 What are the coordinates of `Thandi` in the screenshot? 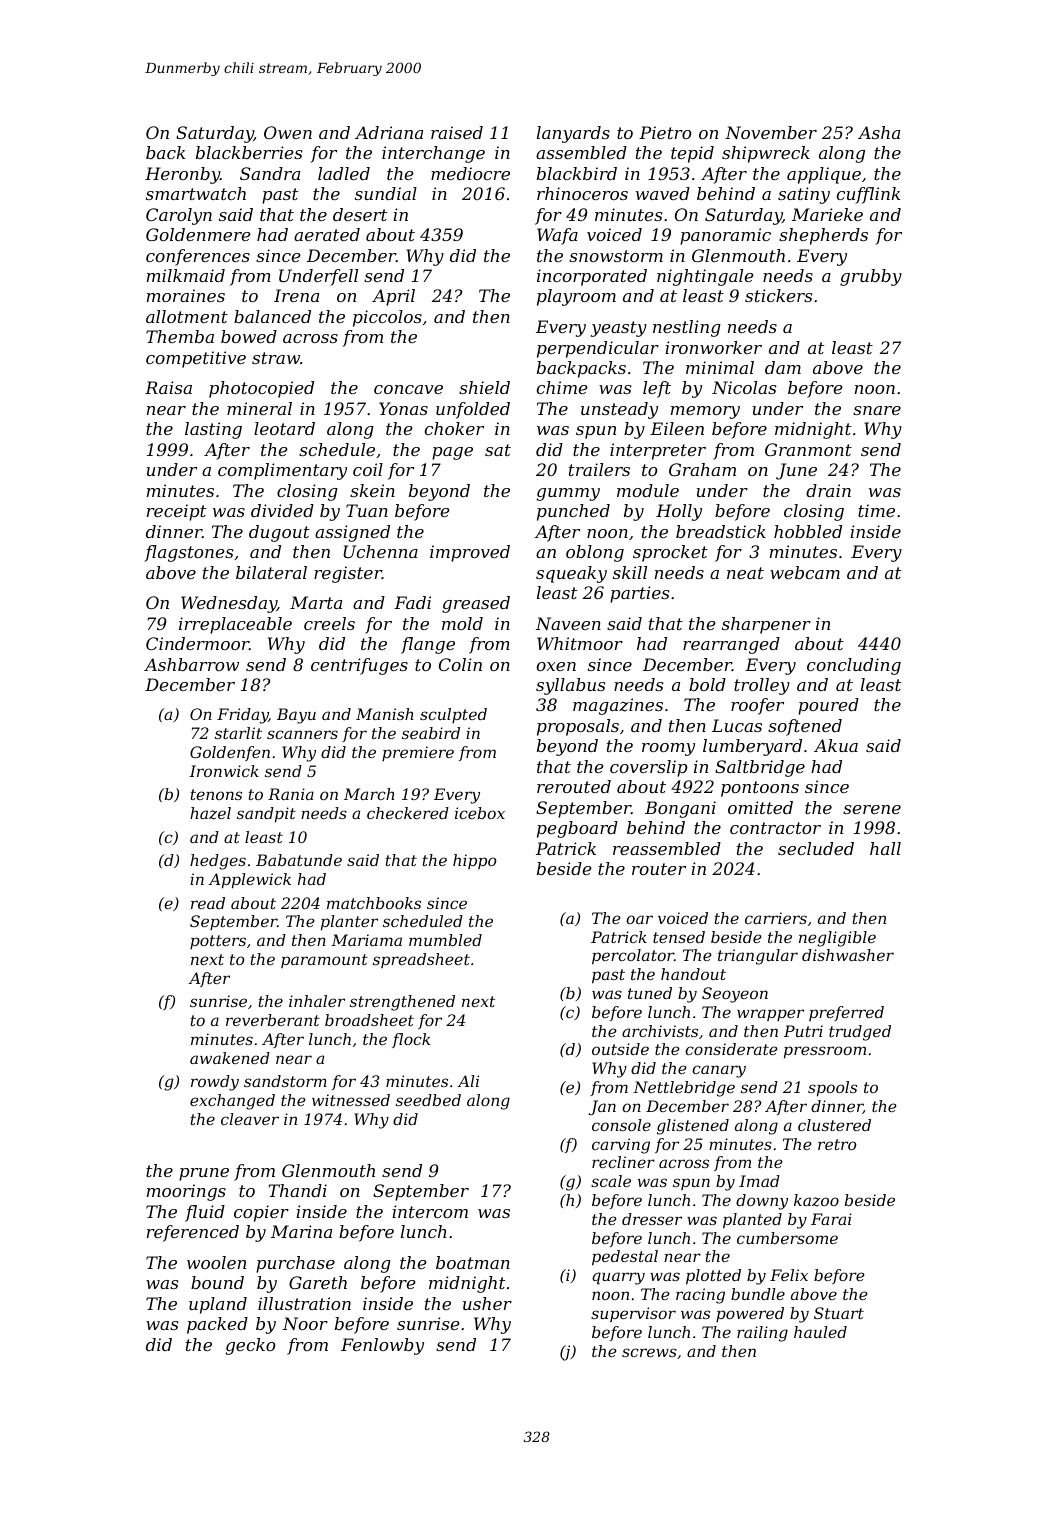 It's located at (298, 1190).
